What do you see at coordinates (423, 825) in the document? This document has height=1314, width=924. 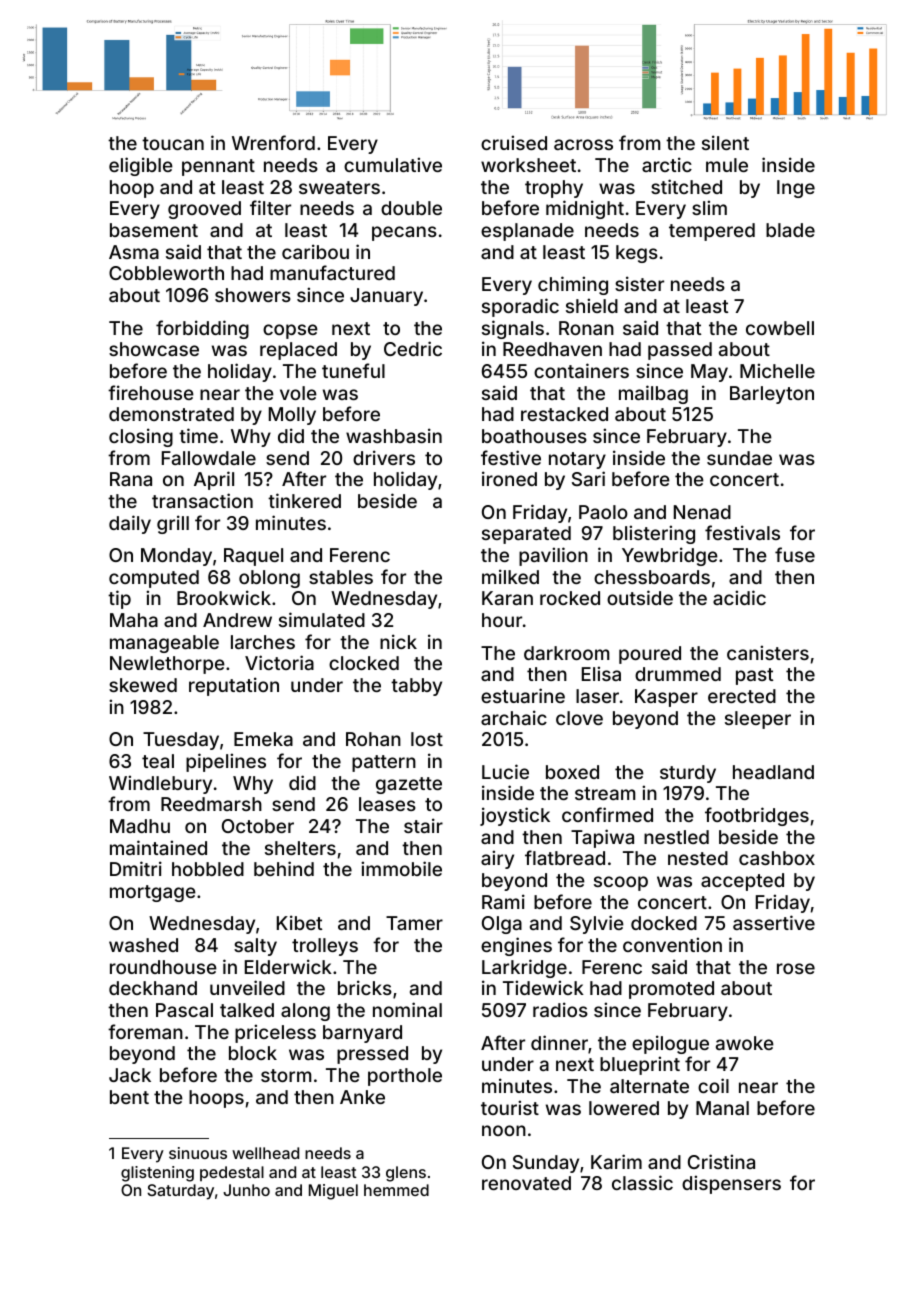 I see `stair` at bounding box center [423, 825].
